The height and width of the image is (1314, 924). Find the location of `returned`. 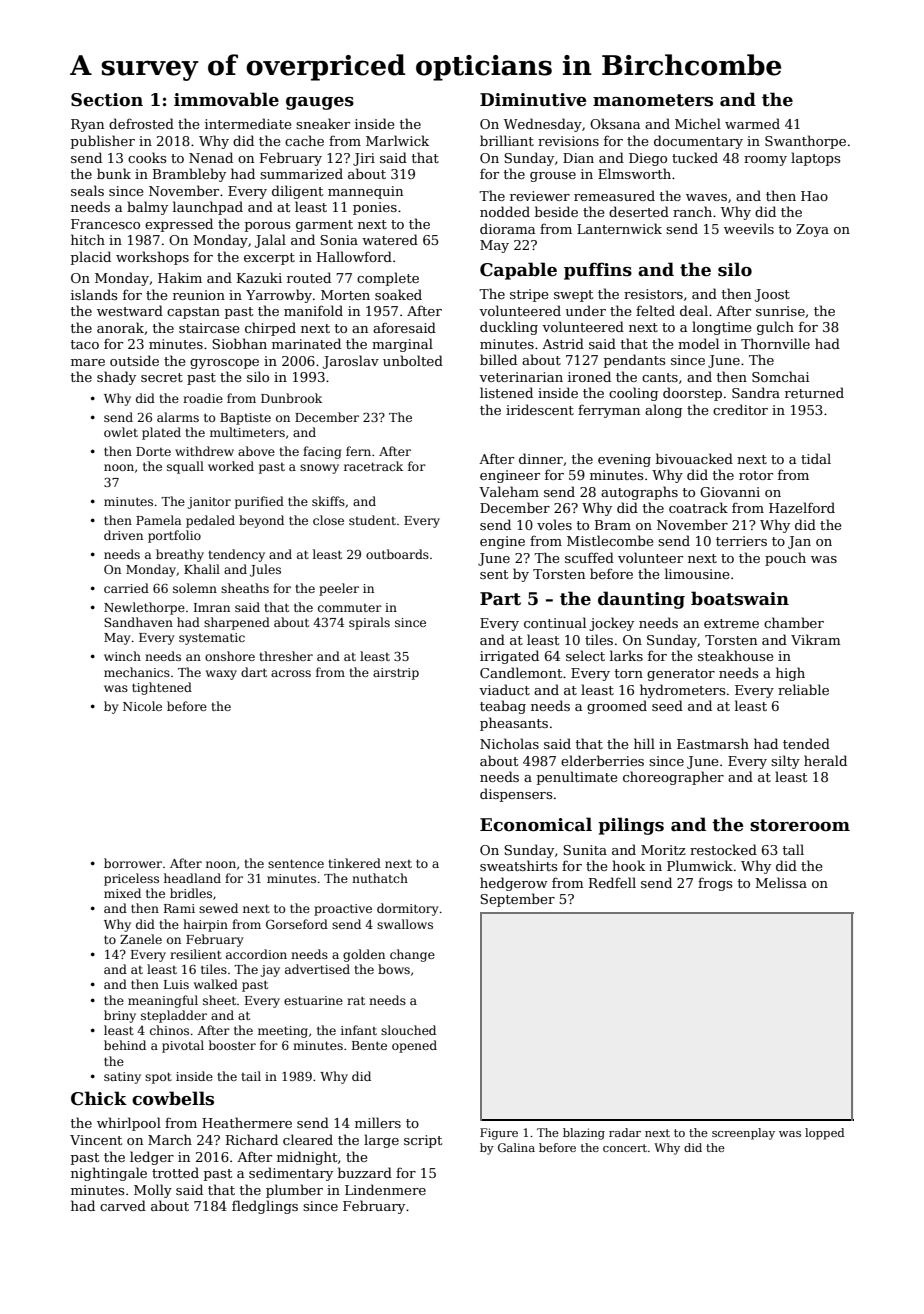

returned is located at coordinates (814, 392).
